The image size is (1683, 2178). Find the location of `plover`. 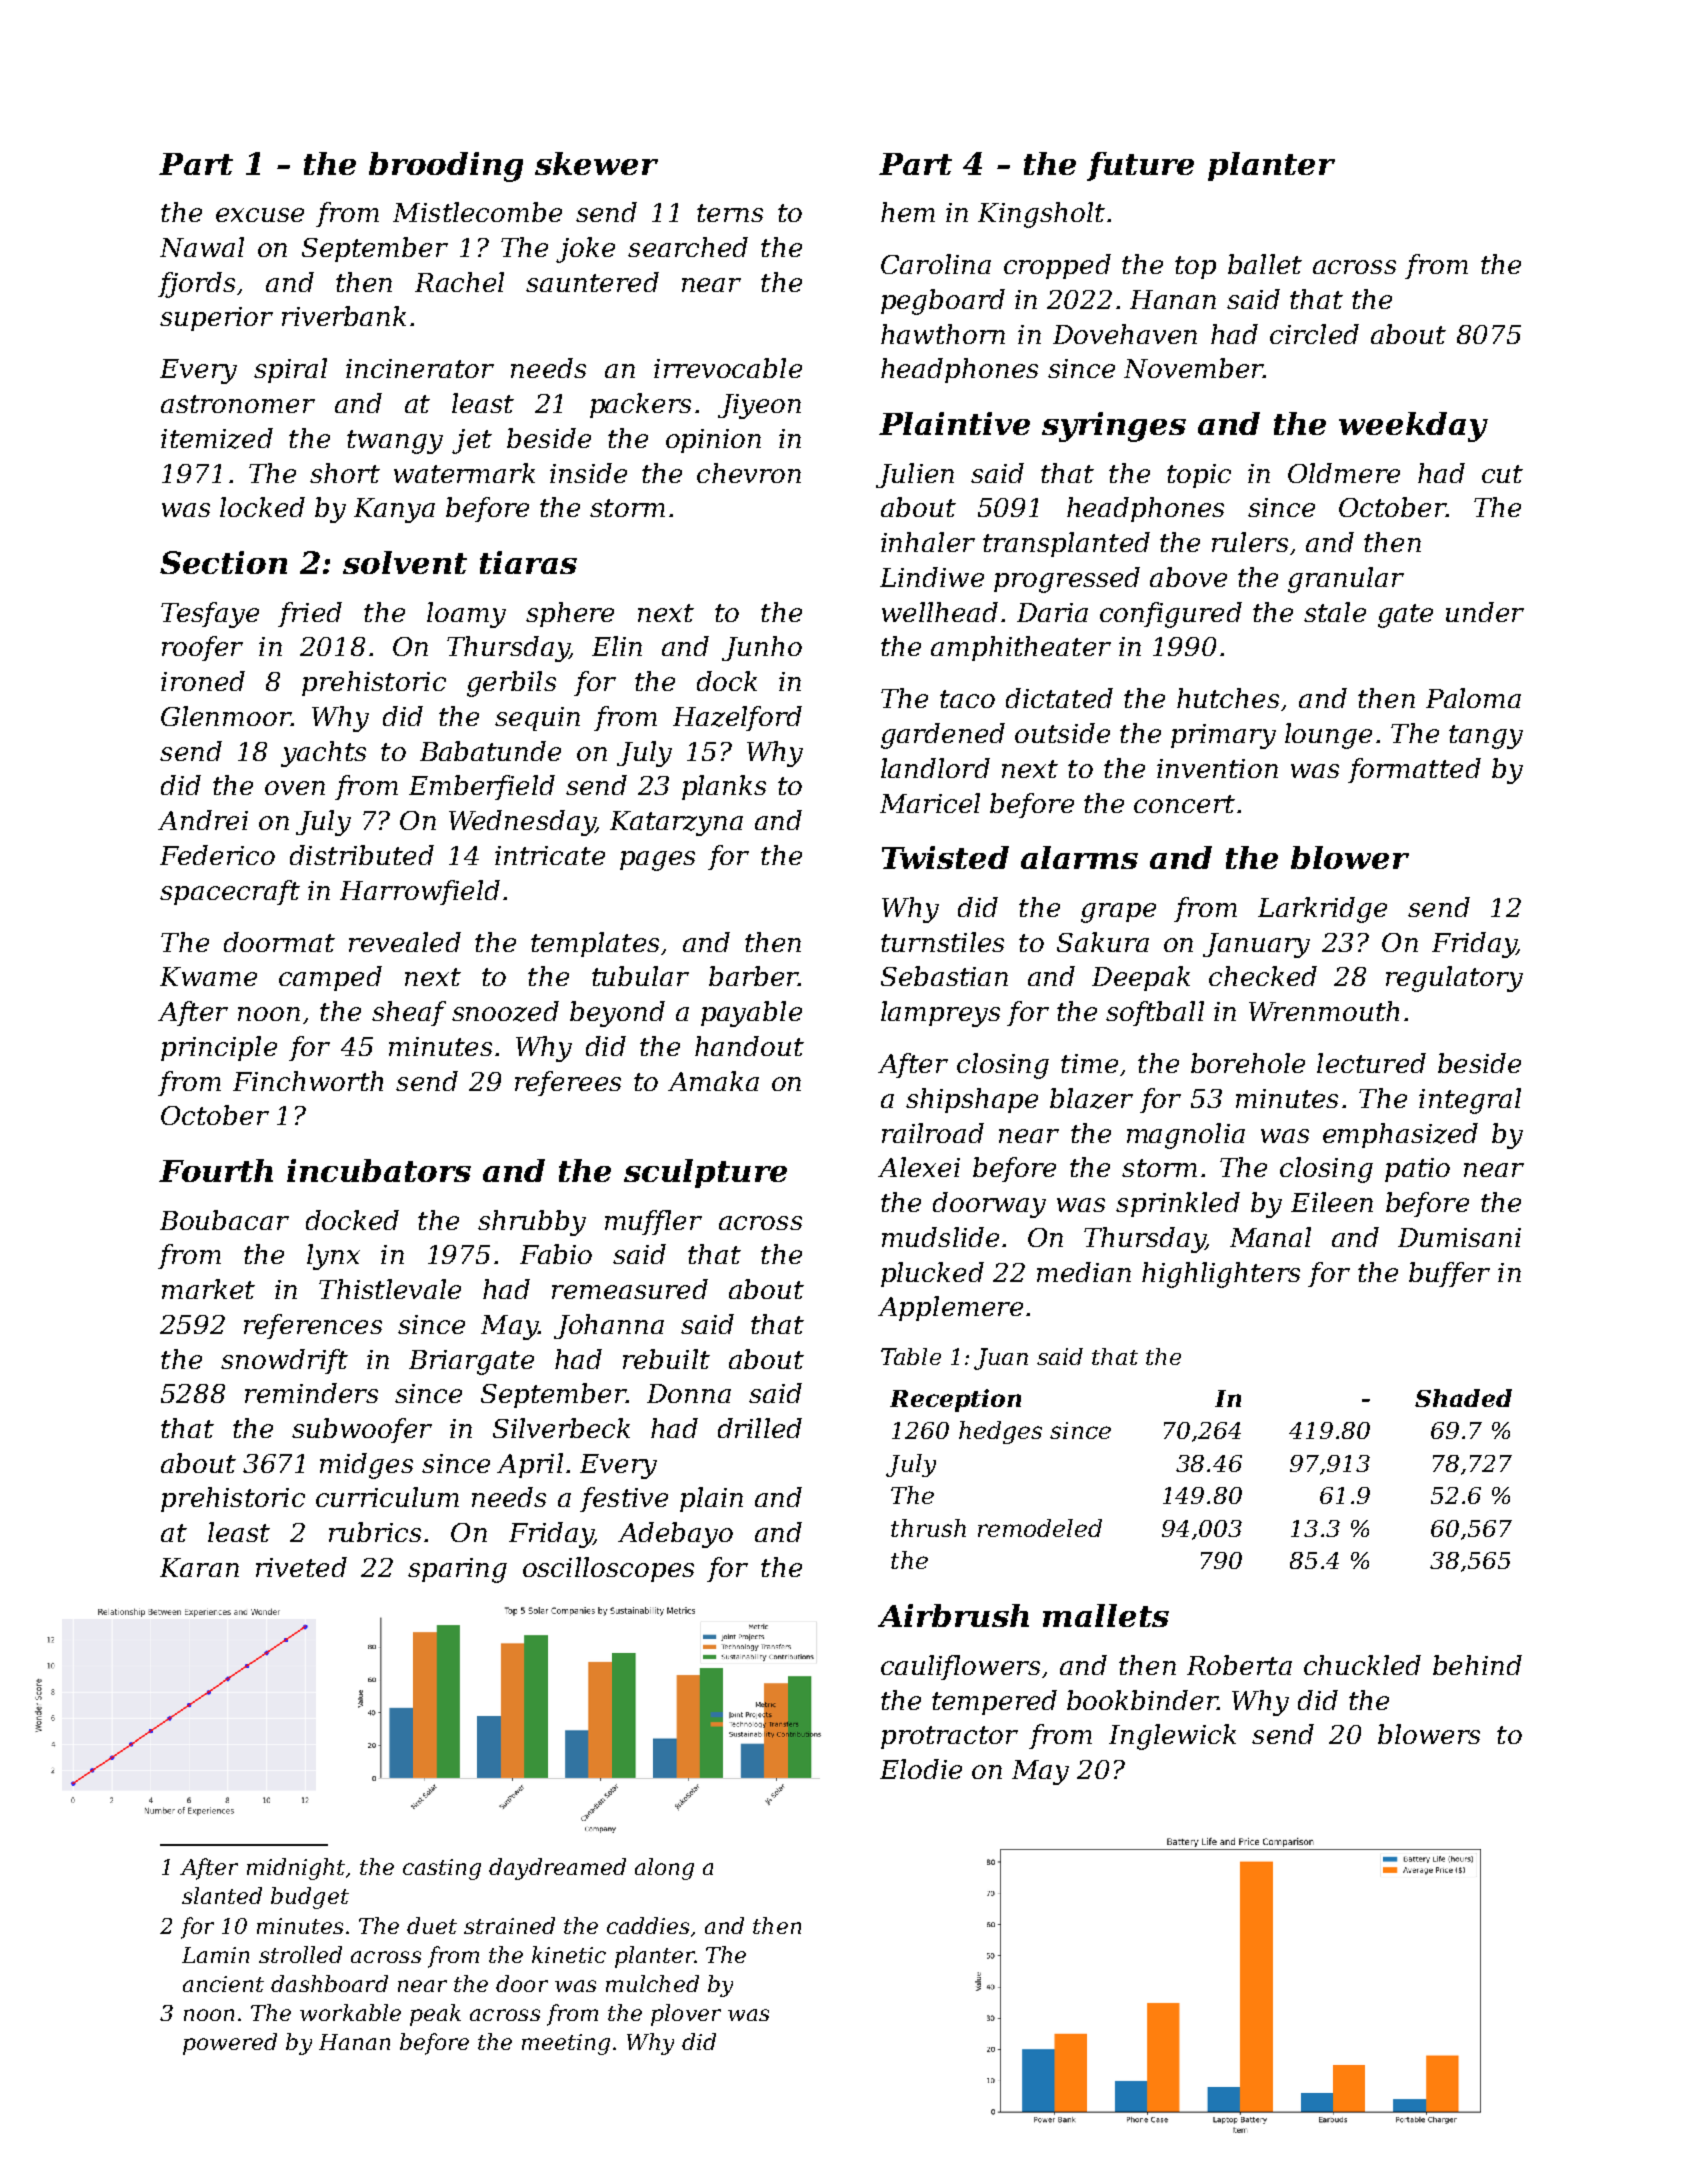

plover is located at coordinates (686, 2015).
